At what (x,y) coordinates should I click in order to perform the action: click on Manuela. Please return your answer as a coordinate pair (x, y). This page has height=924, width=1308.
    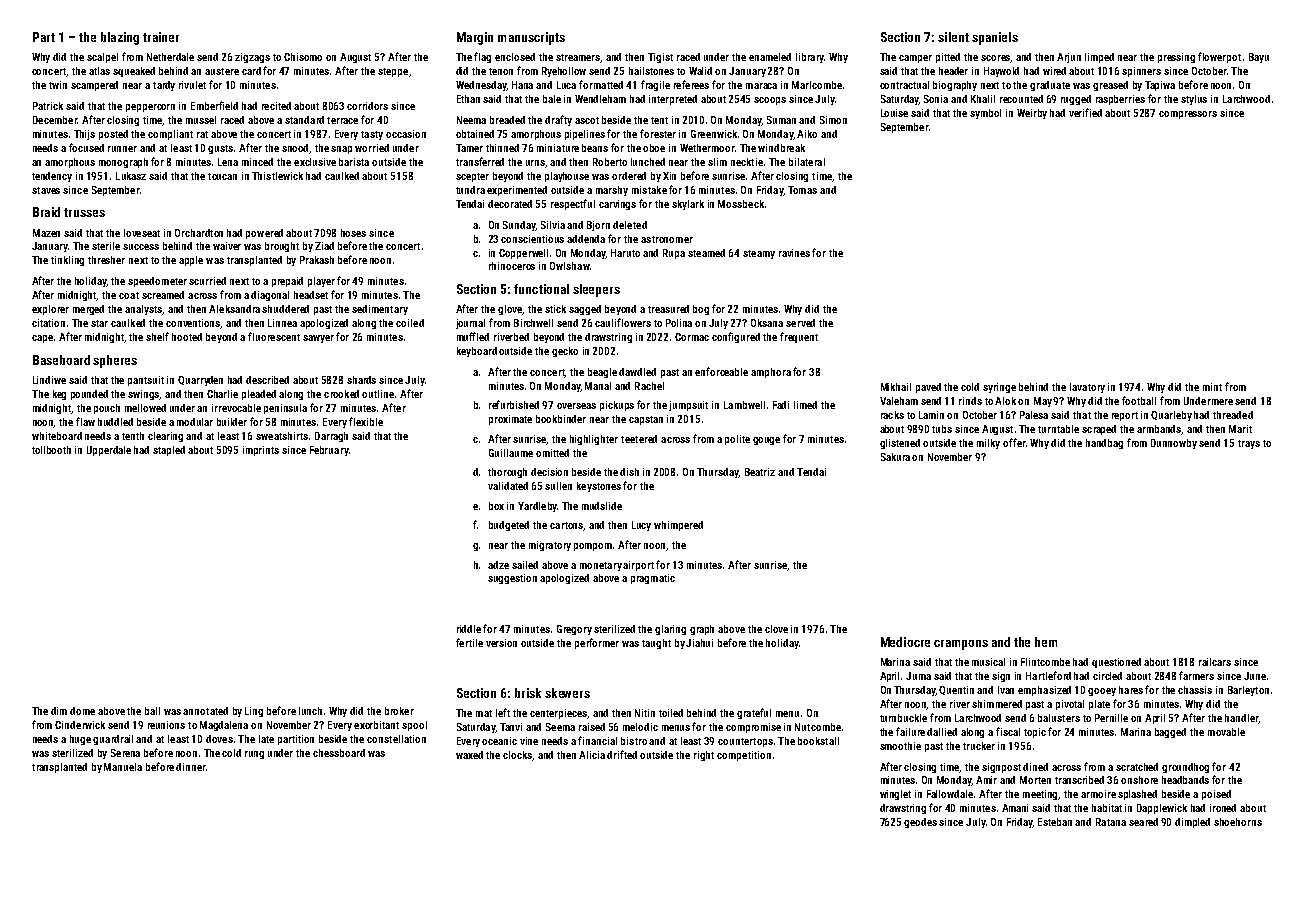
    Looking at the image, I should click on (123, 767).
